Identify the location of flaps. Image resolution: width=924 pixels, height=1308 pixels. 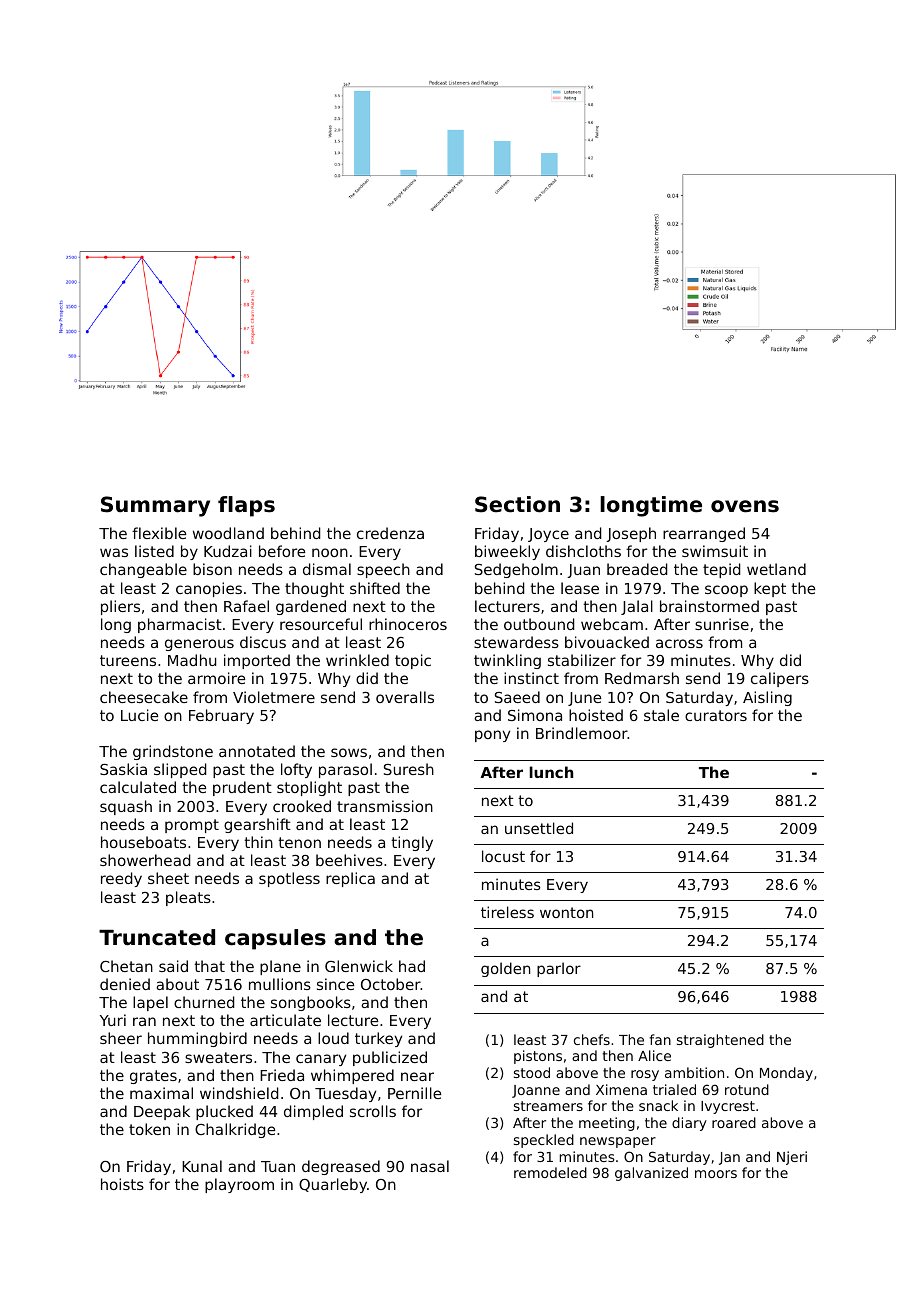
(246, 506).
